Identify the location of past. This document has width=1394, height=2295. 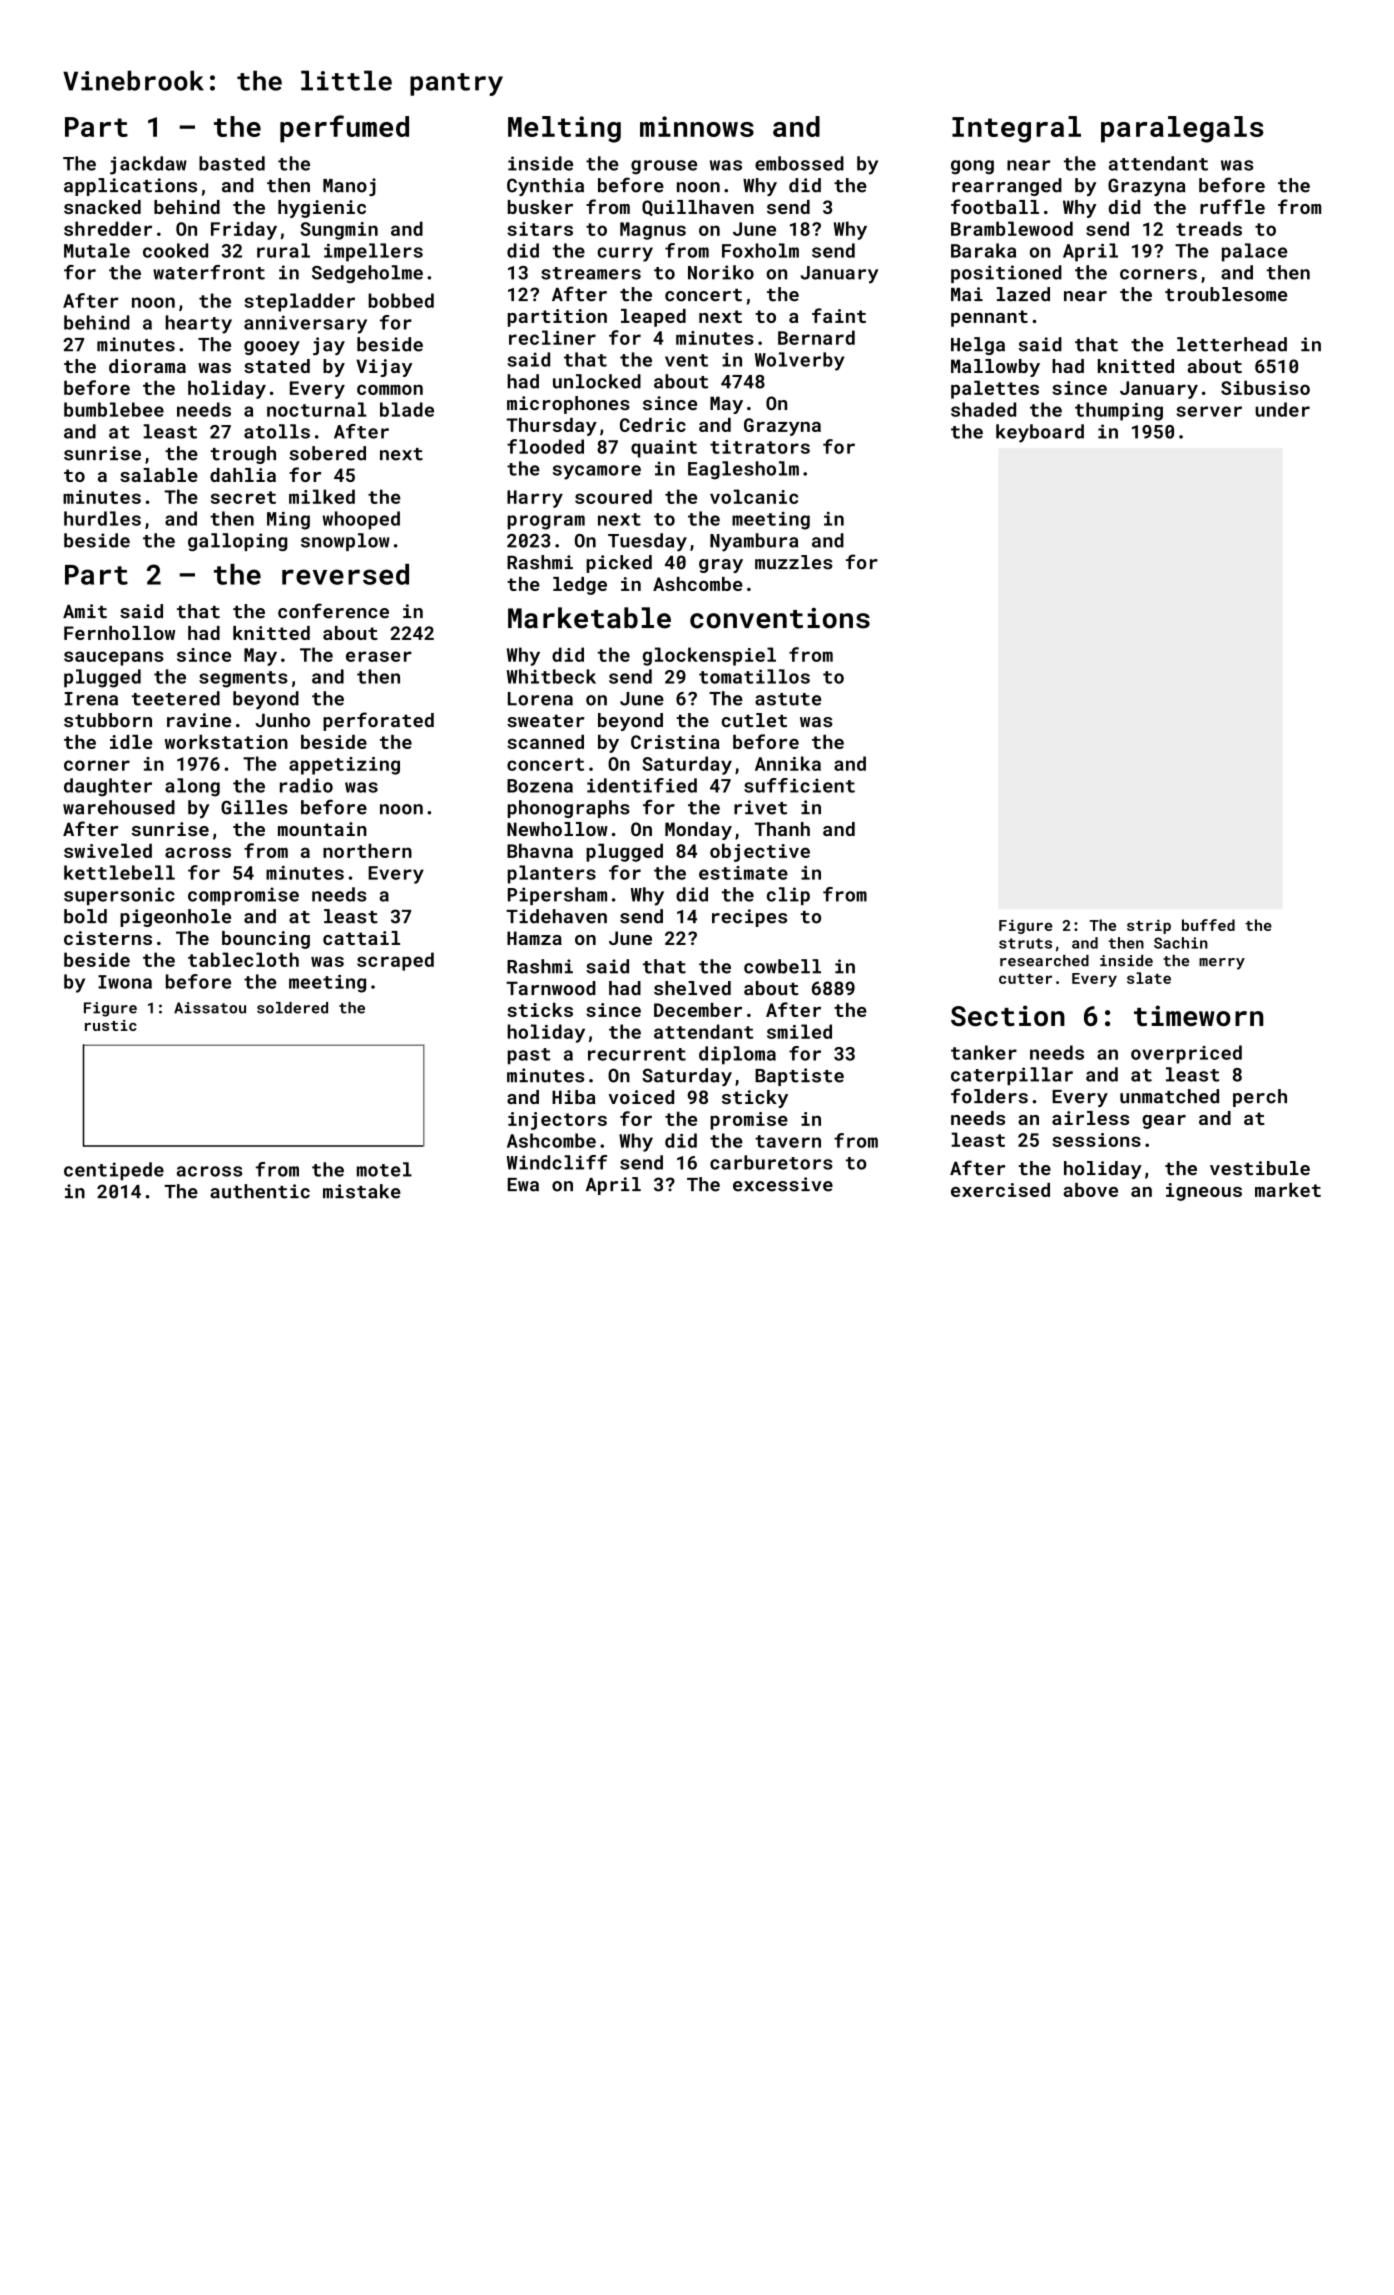
(529, 1056).
